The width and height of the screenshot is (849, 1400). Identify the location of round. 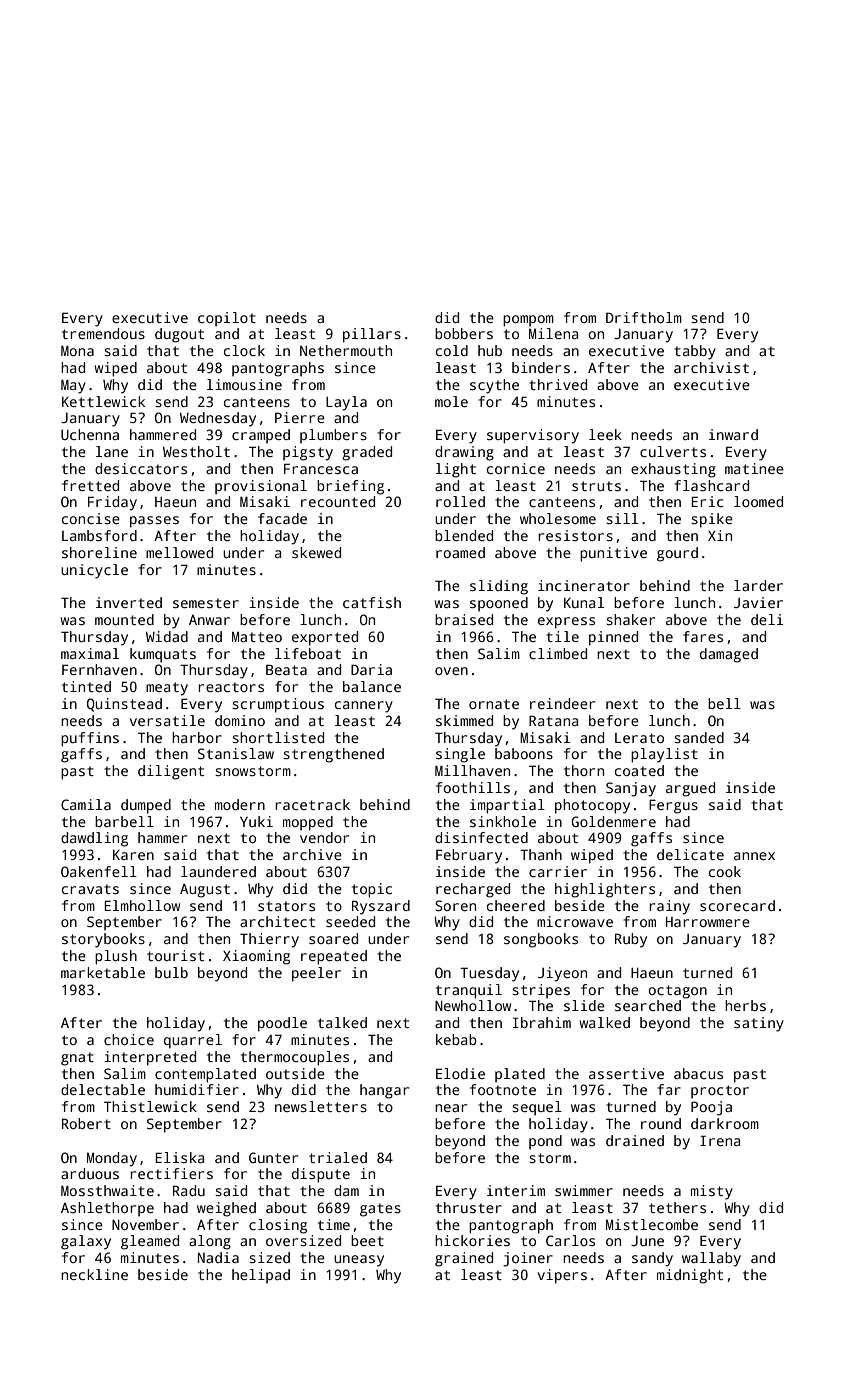
(661, 1123).
